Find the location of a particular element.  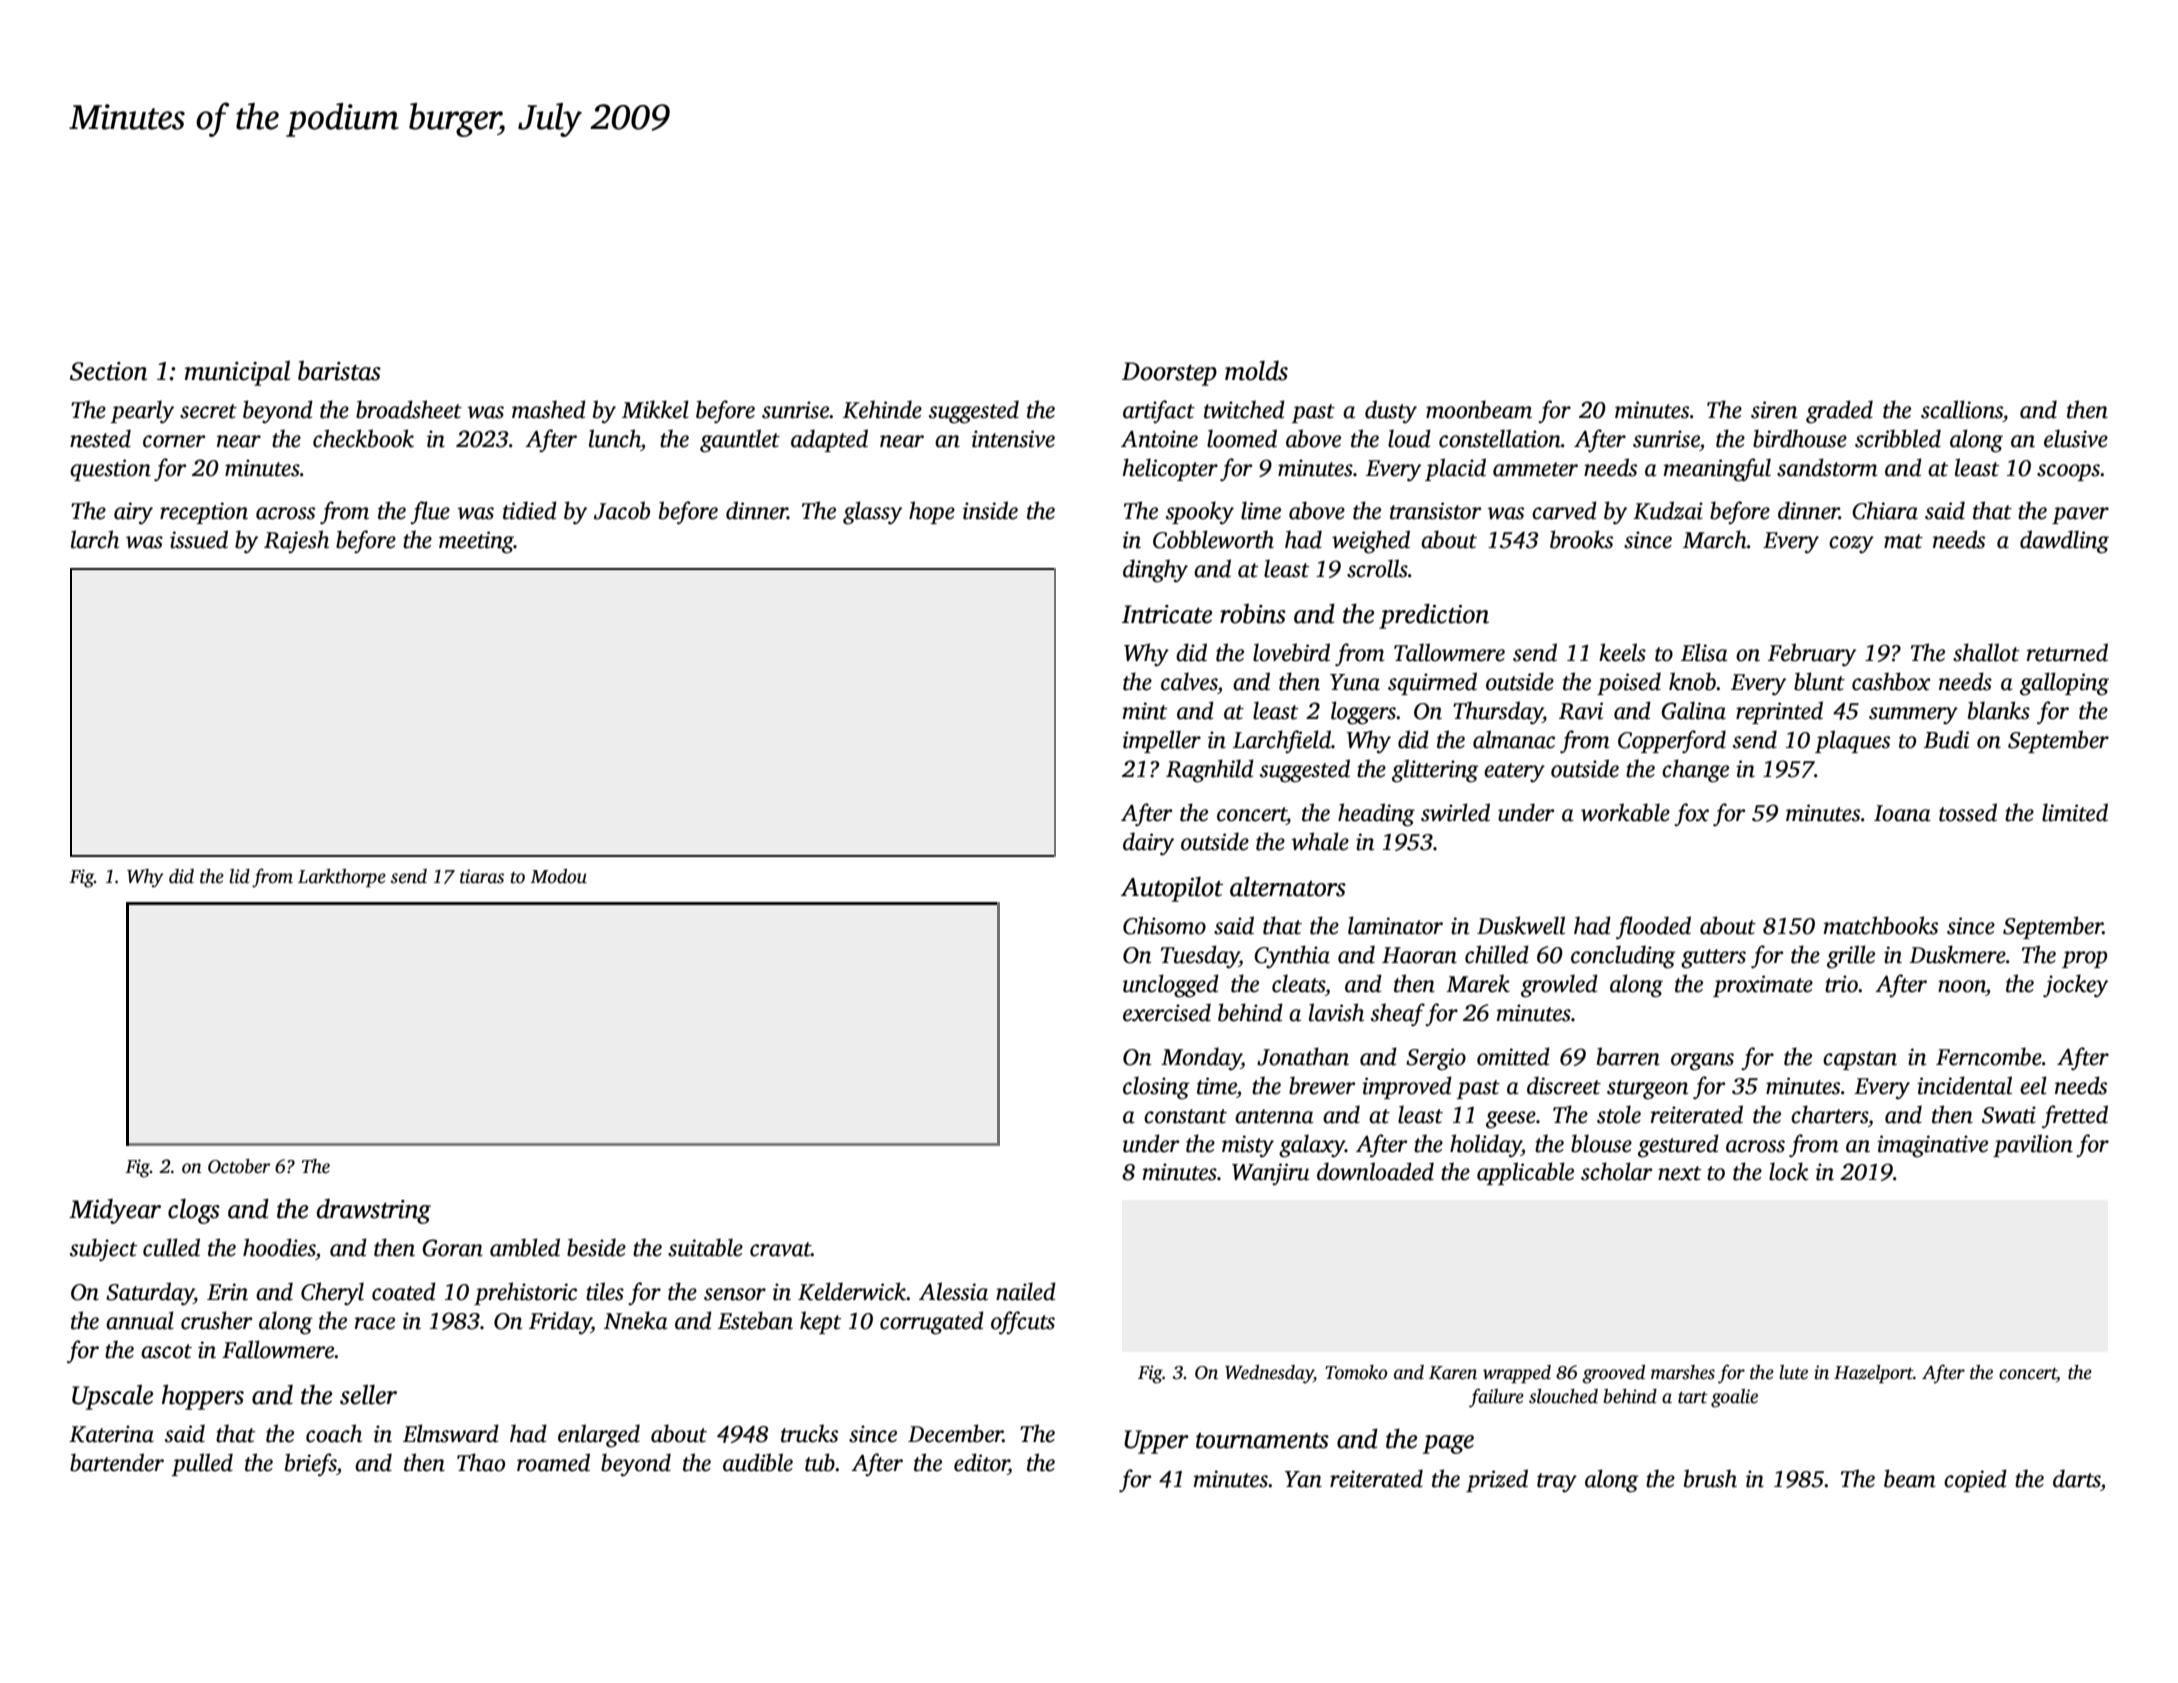

meeting is located at coordinates (476, 542).
